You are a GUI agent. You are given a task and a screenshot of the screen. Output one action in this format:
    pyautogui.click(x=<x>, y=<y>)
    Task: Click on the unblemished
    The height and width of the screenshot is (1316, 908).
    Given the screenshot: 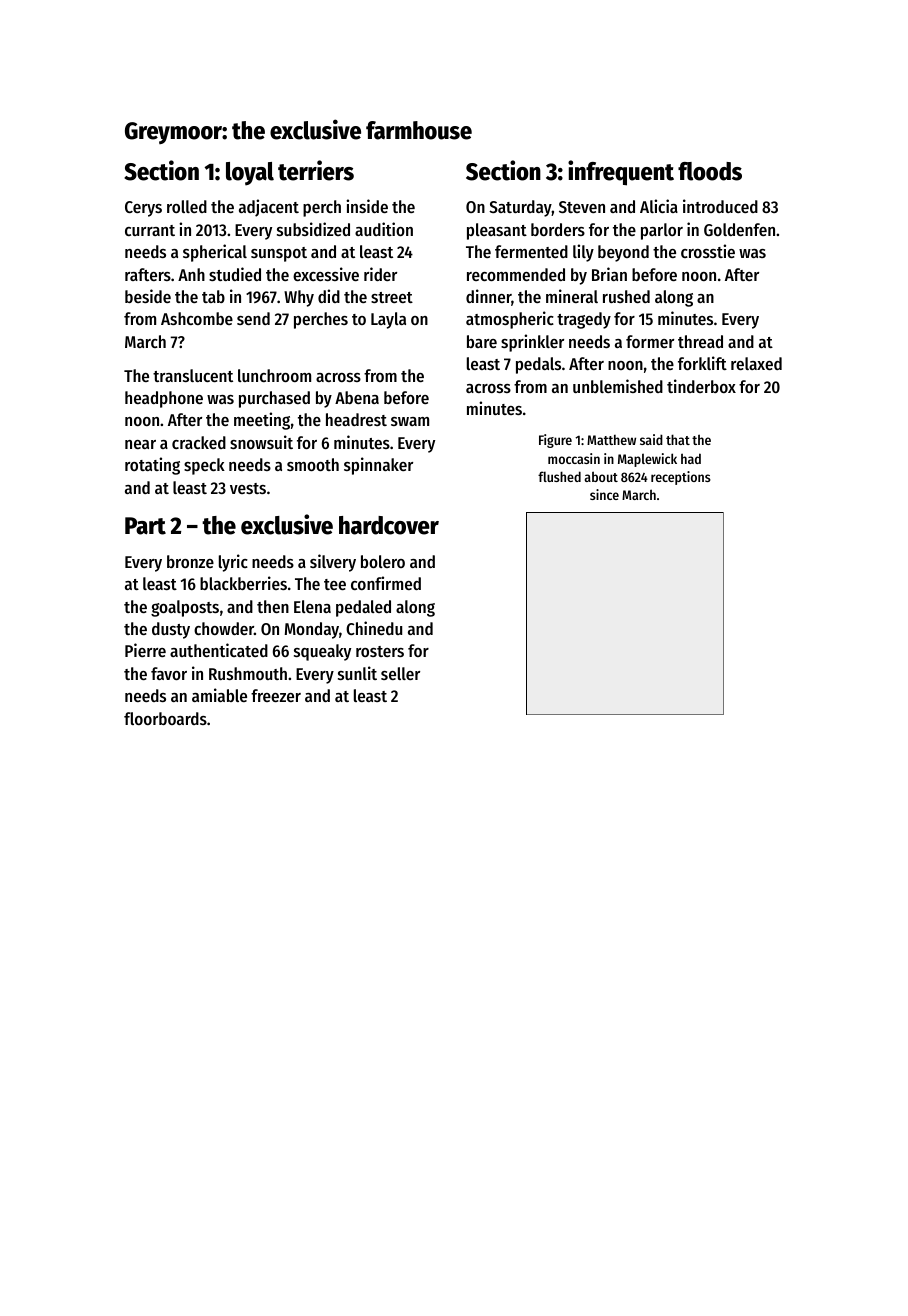 What is the action you would take?
    pyautogui.click(x=618, y=386)
